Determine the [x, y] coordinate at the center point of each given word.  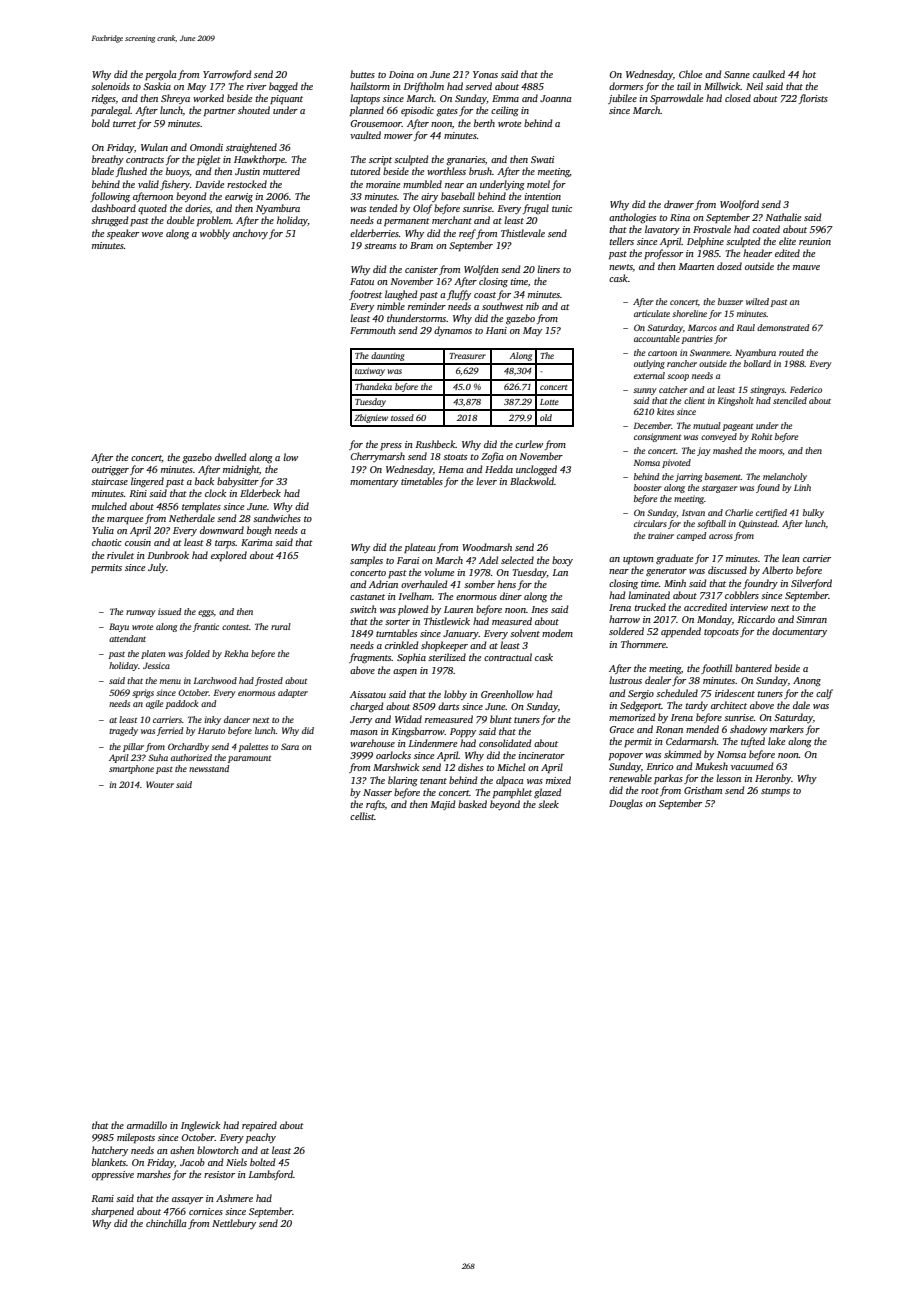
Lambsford [271, 1175]
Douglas [626, 804]
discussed [727, 570]
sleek [548, 804]
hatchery [110, 1151]
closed [738, 98]
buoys [177, 172]
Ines [539, 609]
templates [201, 507]
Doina [401, 74]
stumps [775, 792]
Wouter [160, 784]
